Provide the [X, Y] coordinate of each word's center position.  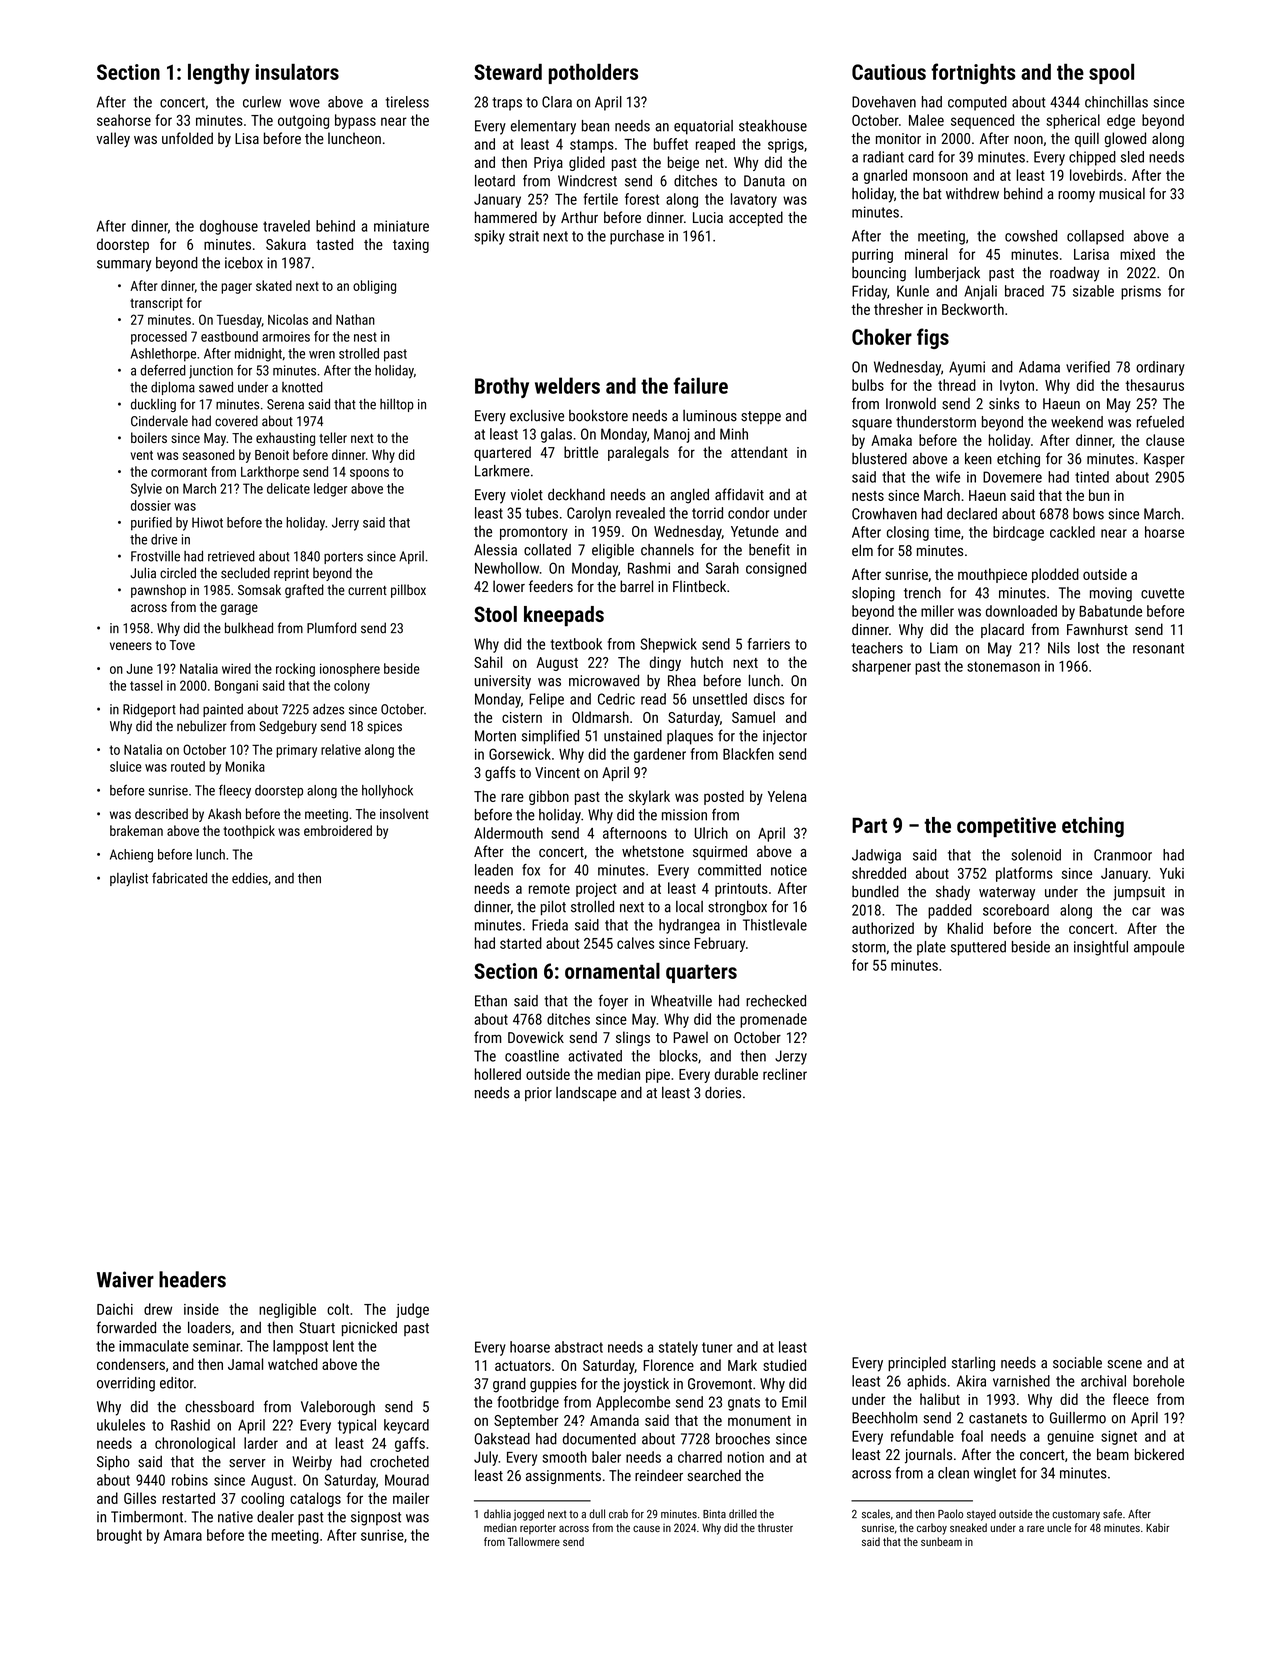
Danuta [764, 181]
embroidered [338, 830]
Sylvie [146, 490]
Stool [495, 614]
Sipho [113, 1462]
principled [917, 1363]
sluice [126, 766]
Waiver [125, 1279]
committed [729, 870]
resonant [1158, 648]
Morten [495, 736]
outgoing [303, 122]
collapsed [1095, 237]
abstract [579, 1347]
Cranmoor [1123, 855]
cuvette [1162, 593]
